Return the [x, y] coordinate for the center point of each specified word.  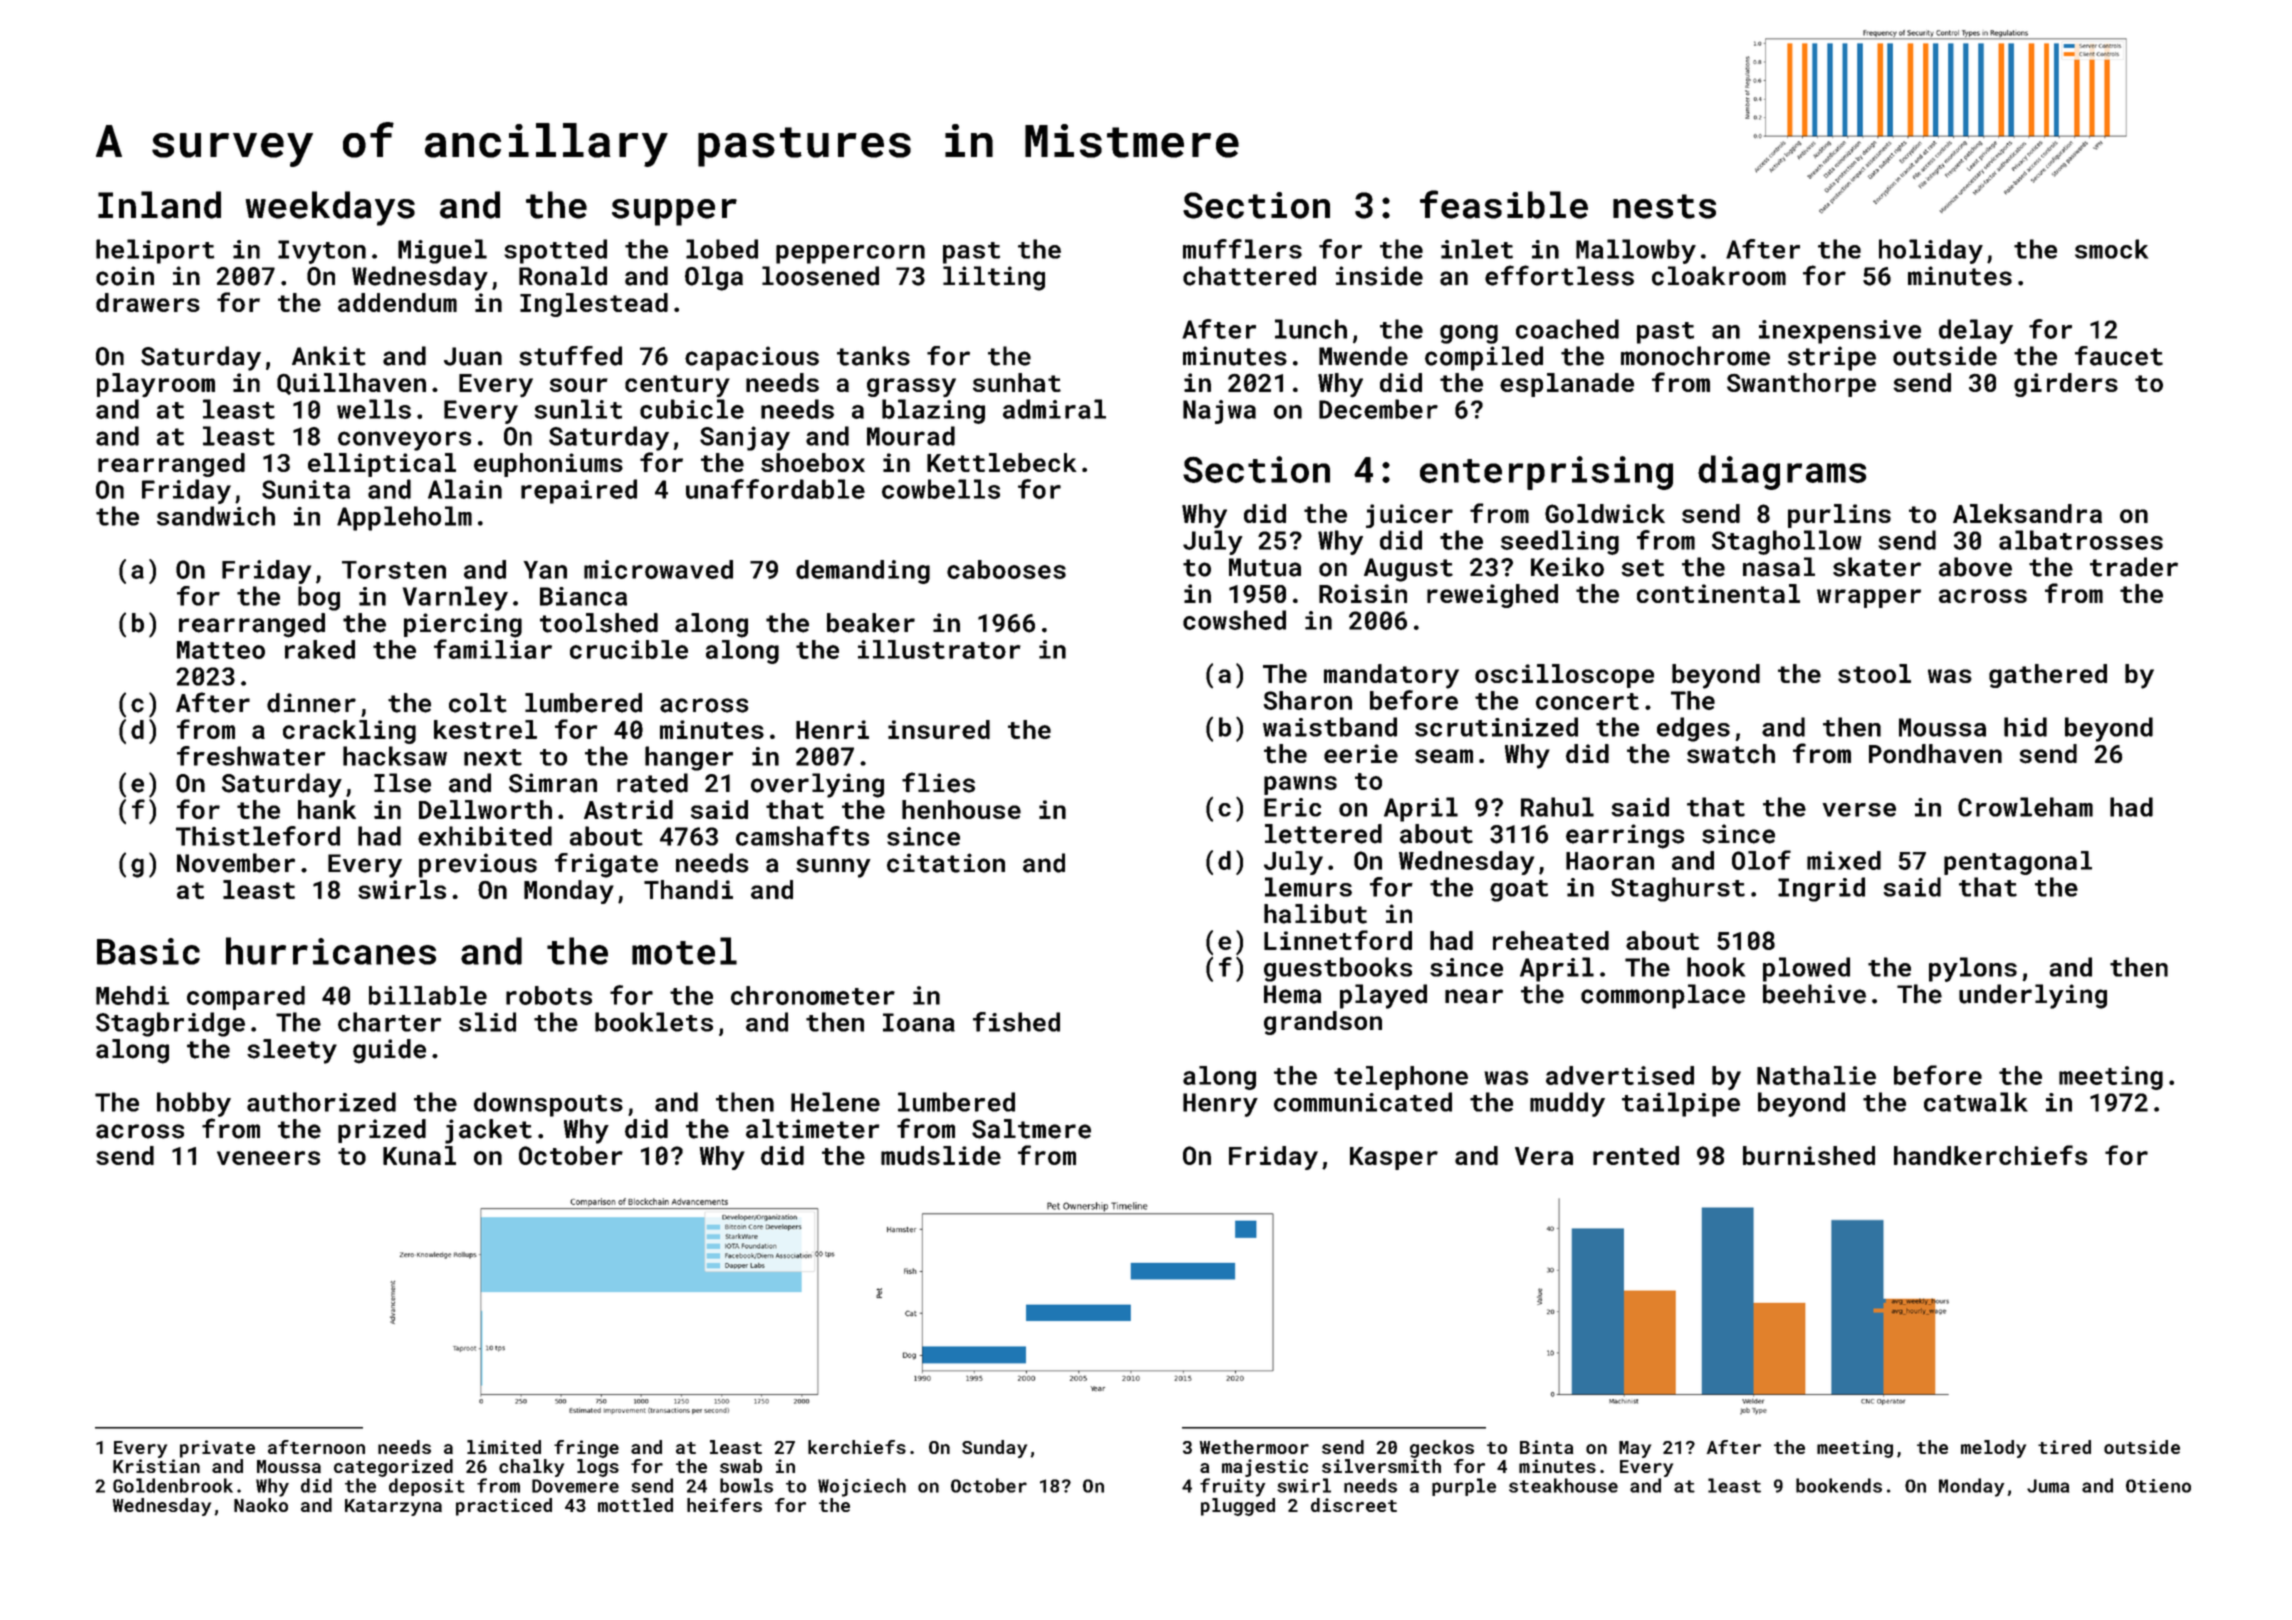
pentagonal [2018, 863]
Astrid [628, 809]
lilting [994, 278]
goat [1519, 891]
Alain [465, 489]
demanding [863, 572]
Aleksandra [2027, 513]
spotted [555, 251]
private [217, 1449]
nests [1664, 206]
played [1383, 996]
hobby [194, 1104]
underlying [2033, 996]
